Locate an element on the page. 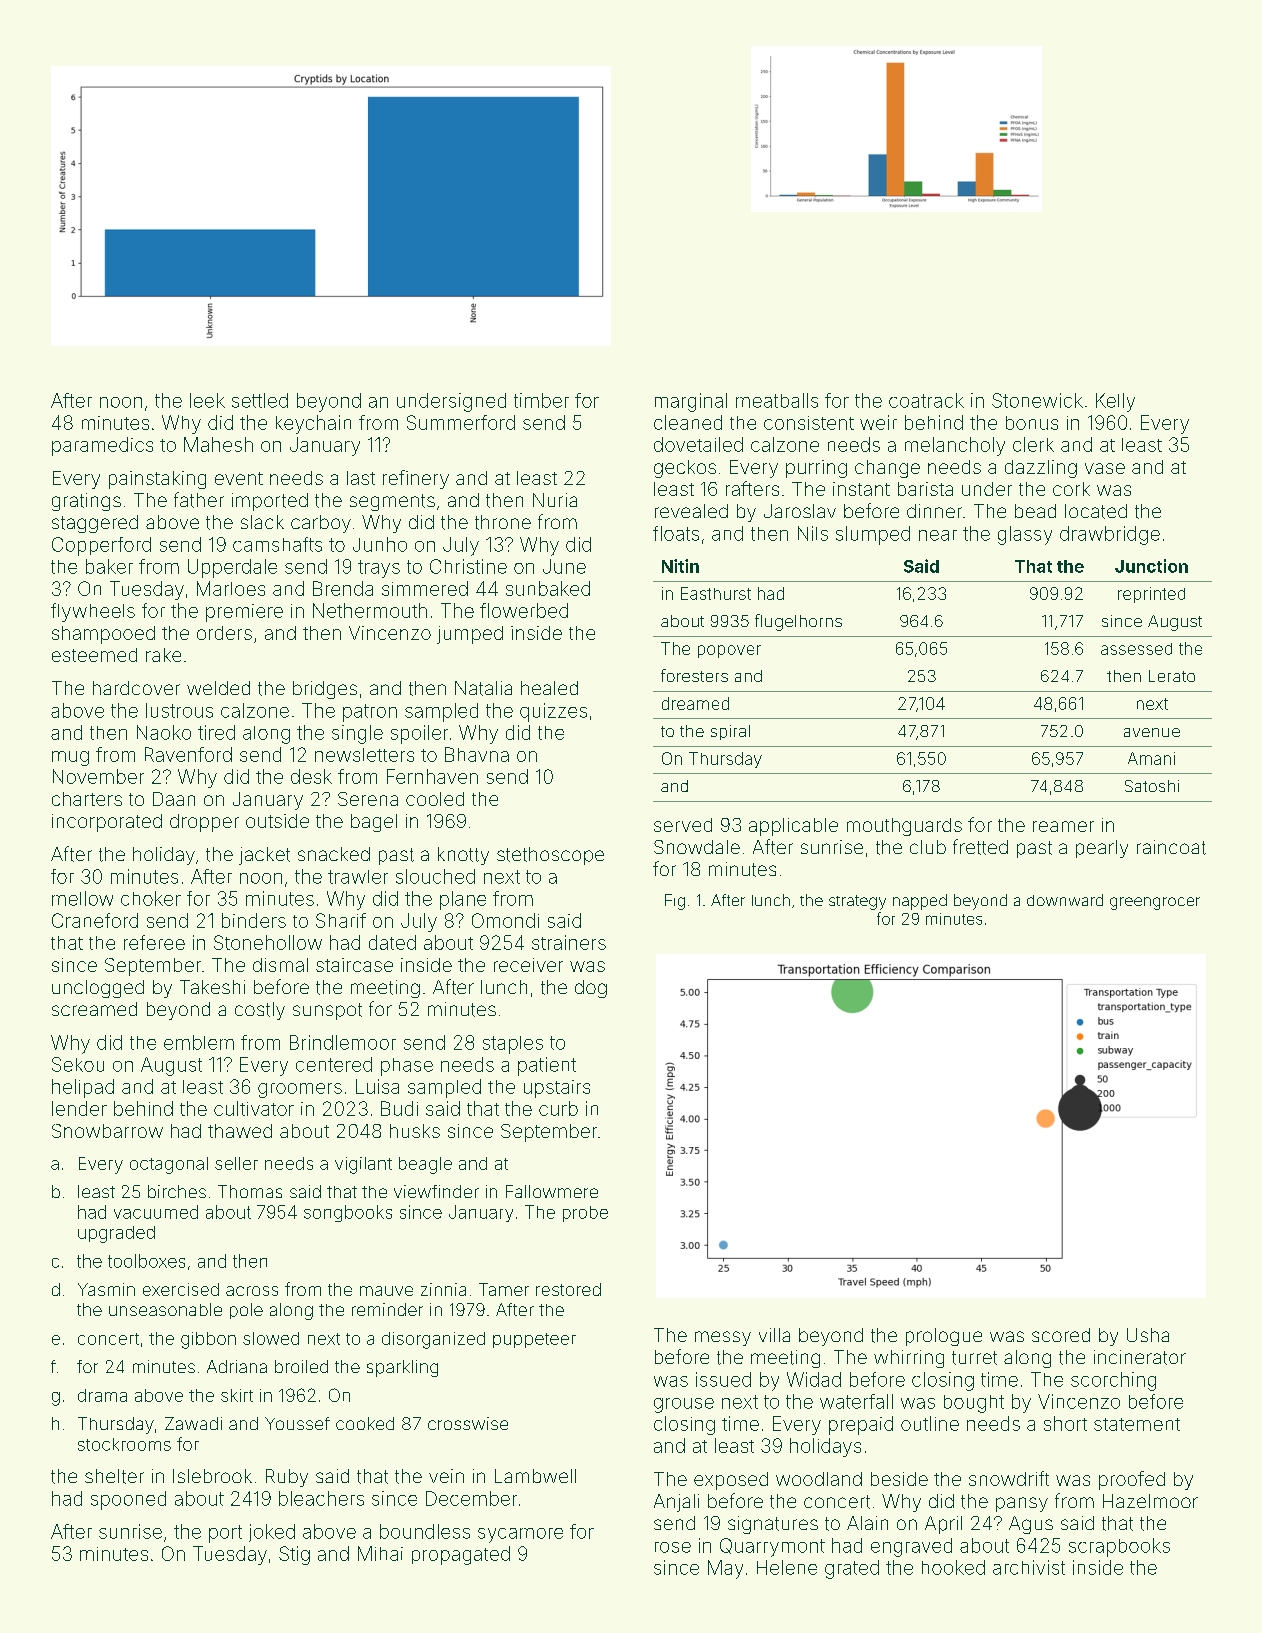  avenue is located at coordinates (1152, 732).
